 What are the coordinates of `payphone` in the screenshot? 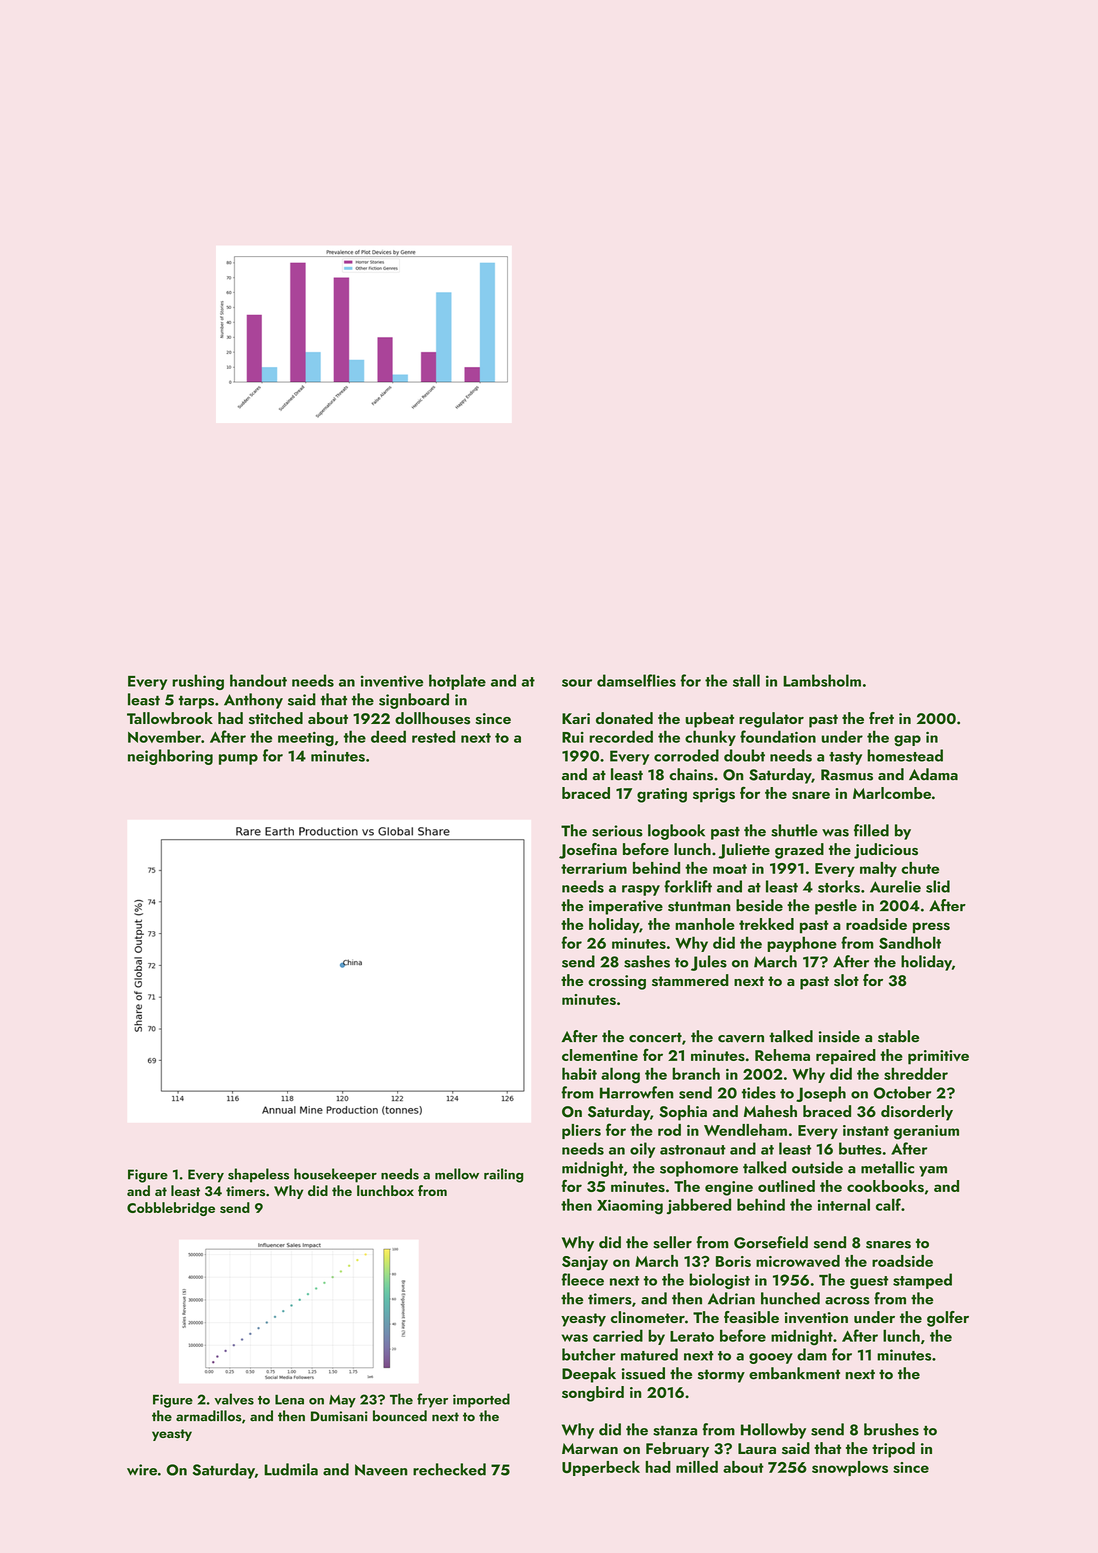 It's located at (802, 944).
